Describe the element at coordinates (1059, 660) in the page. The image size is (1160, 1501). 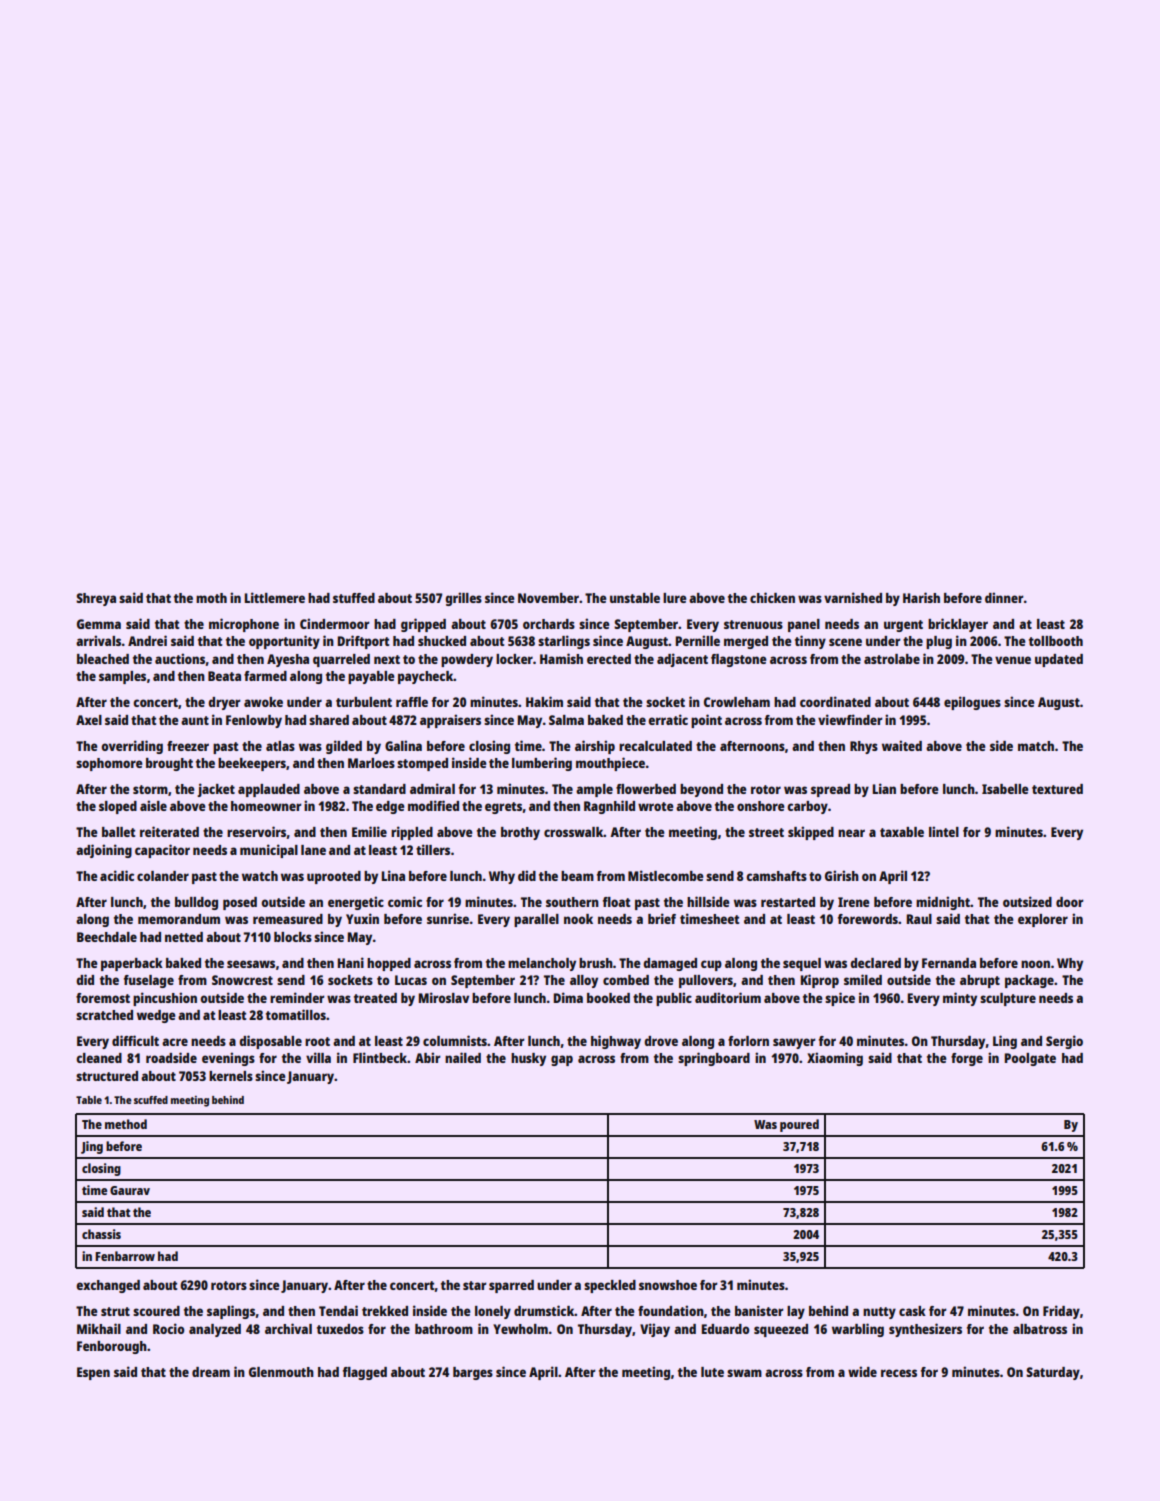
I see `updated` at that location.
